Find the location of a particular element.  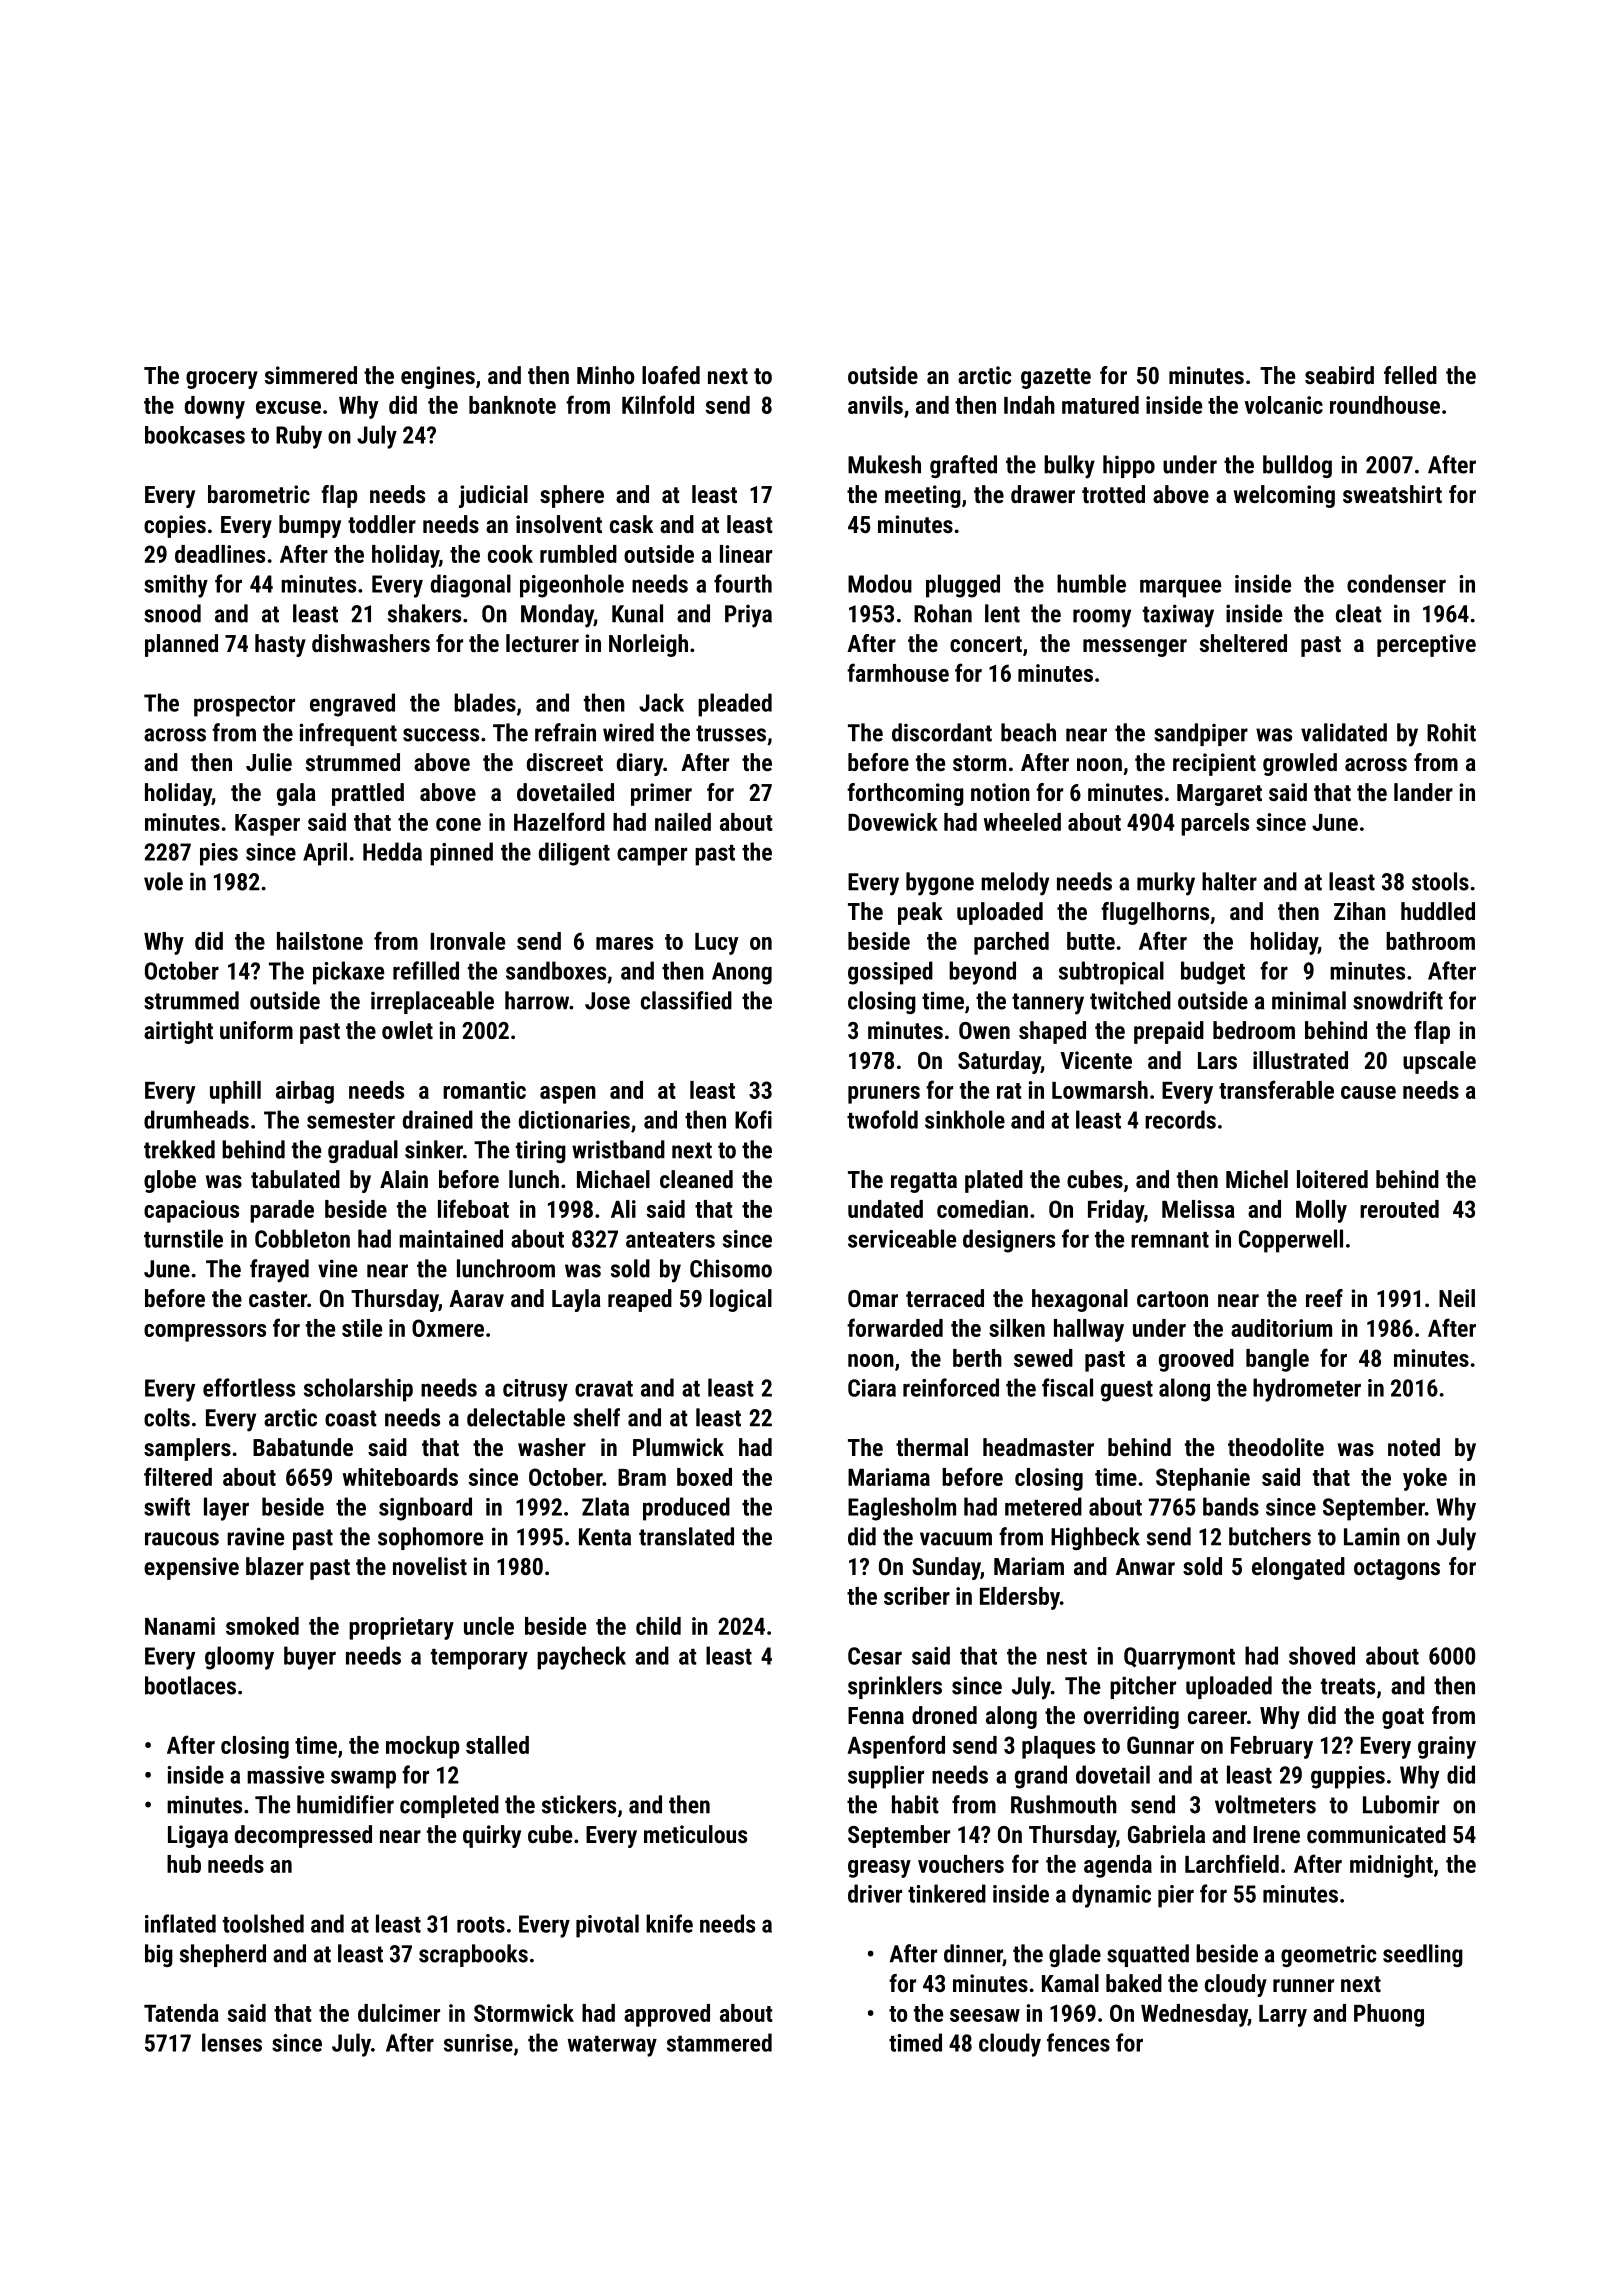

toddler is located at coordinates (382, 524).
